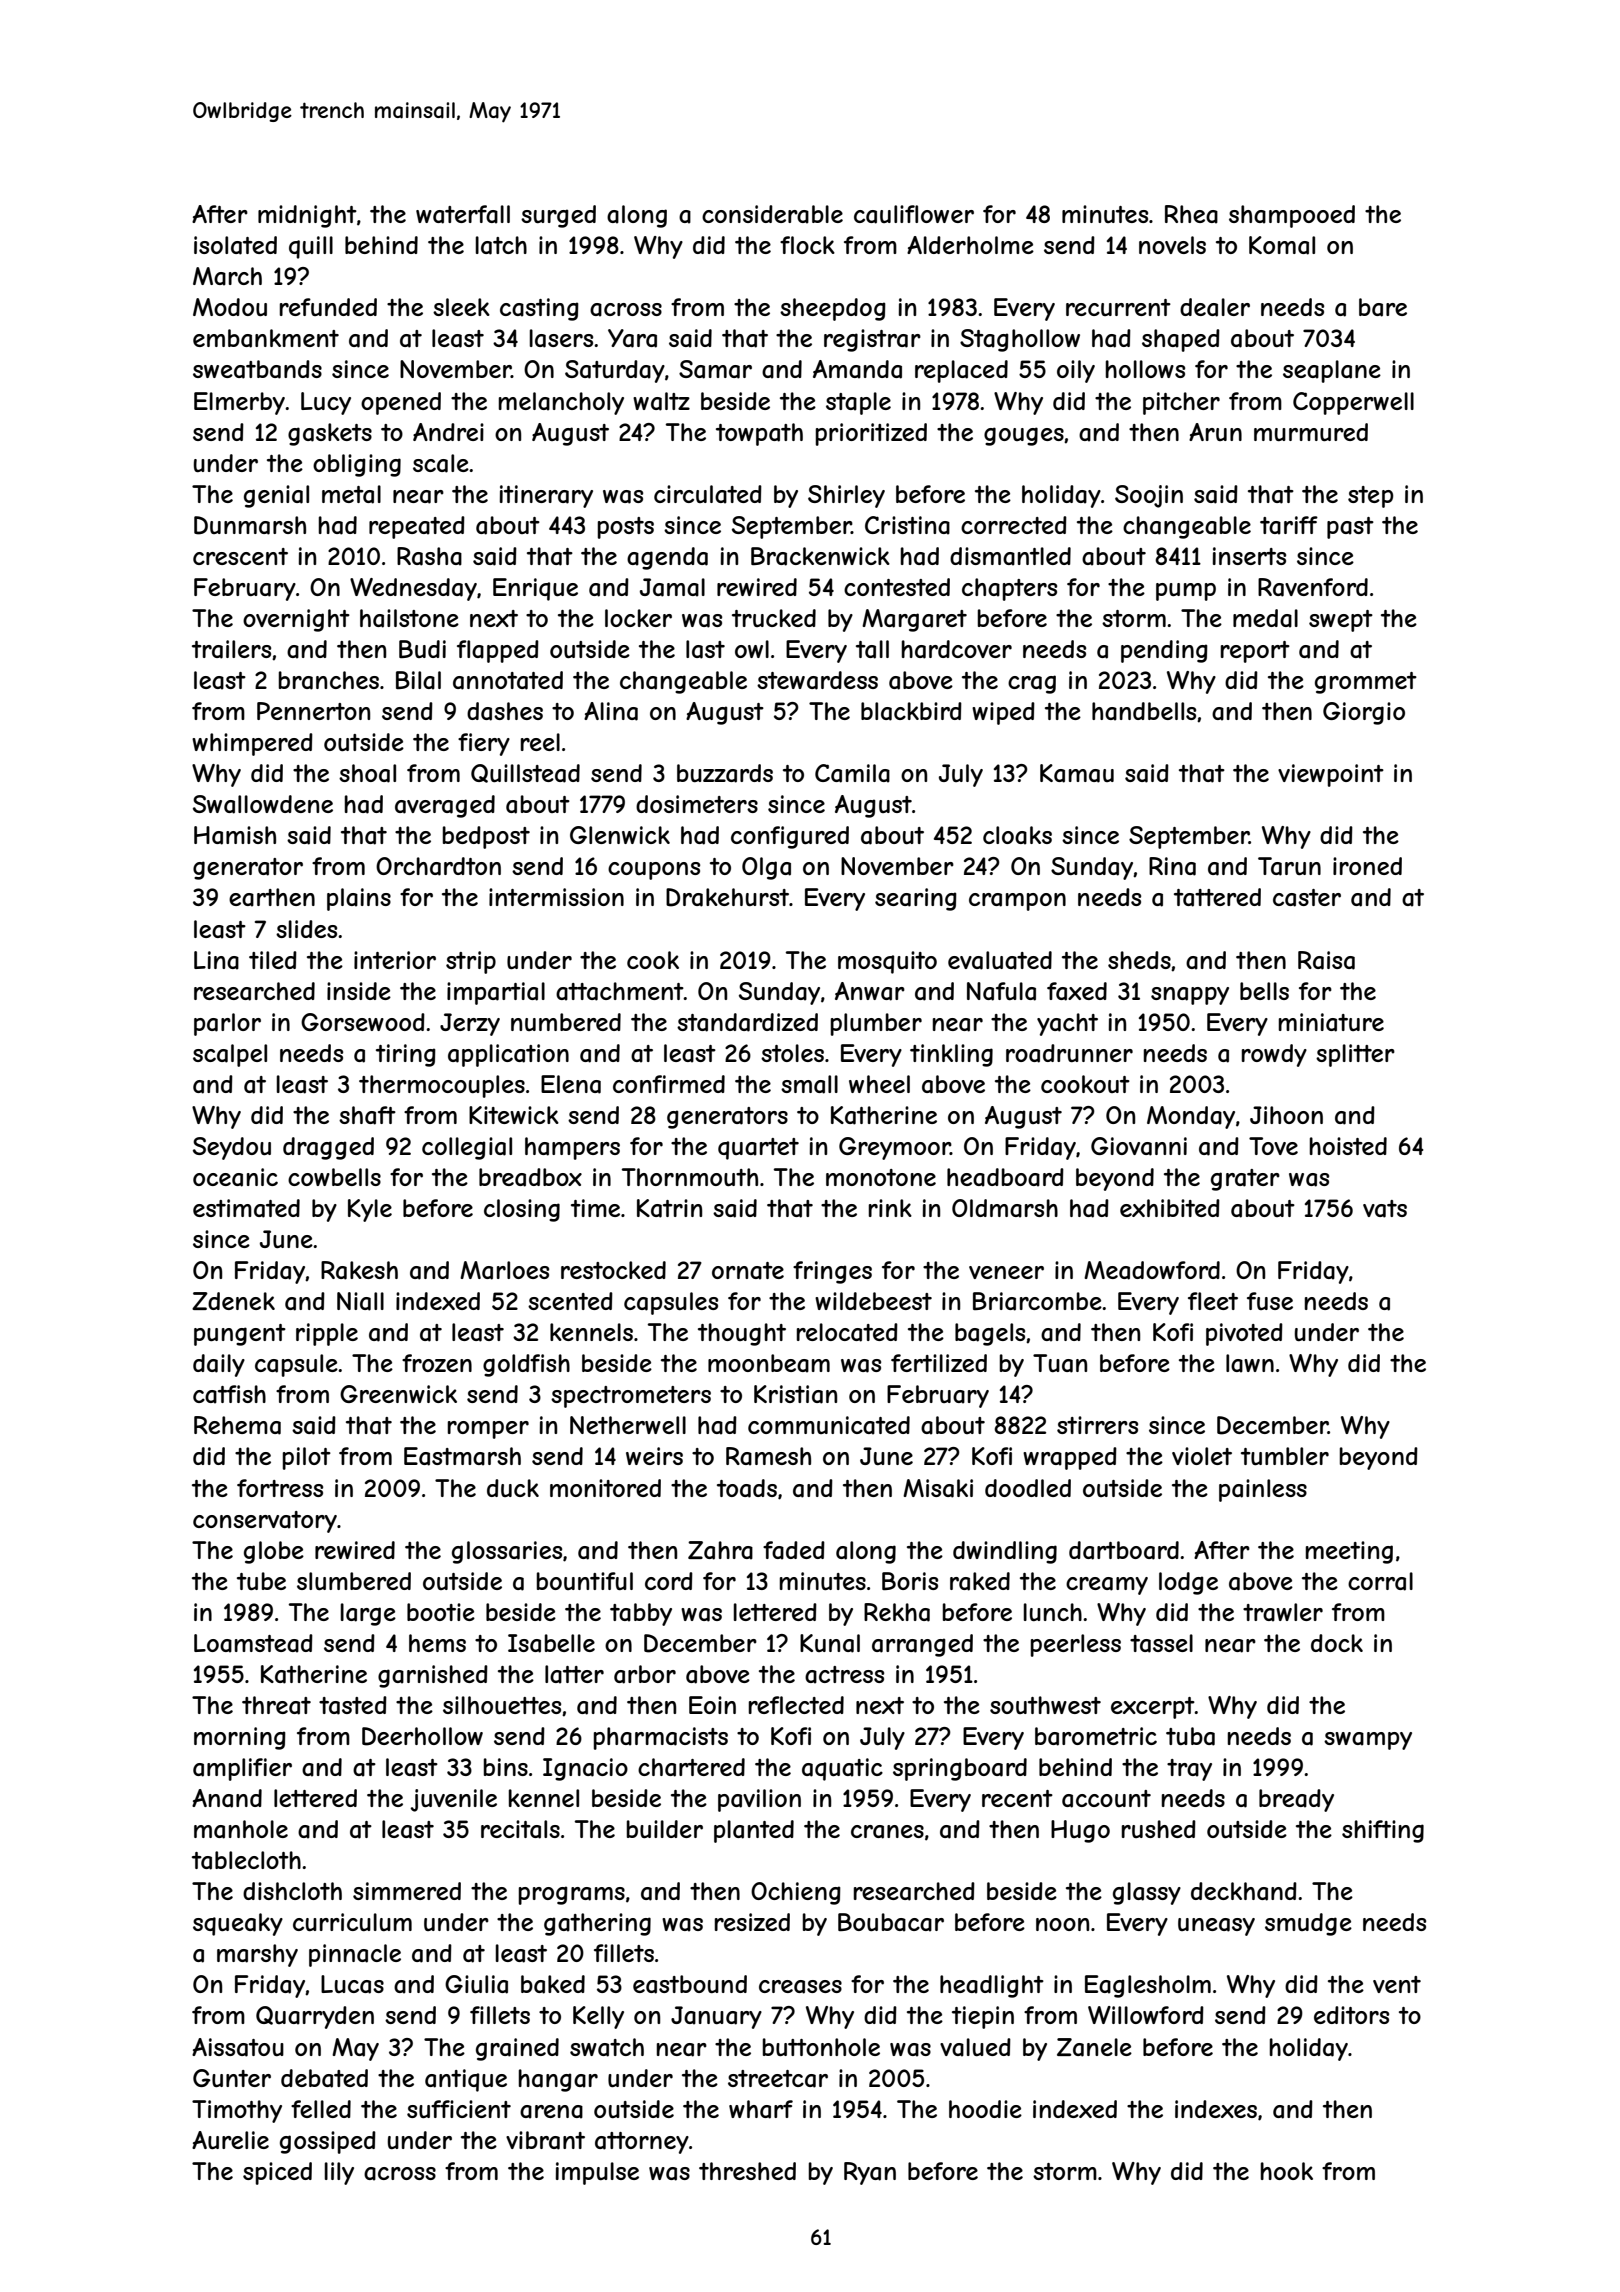 The width and height of the screenshot is (1620, 2292). Describe the element at coordinates (1355, 1055) in the screenshot. I see `splitter` at that location.
